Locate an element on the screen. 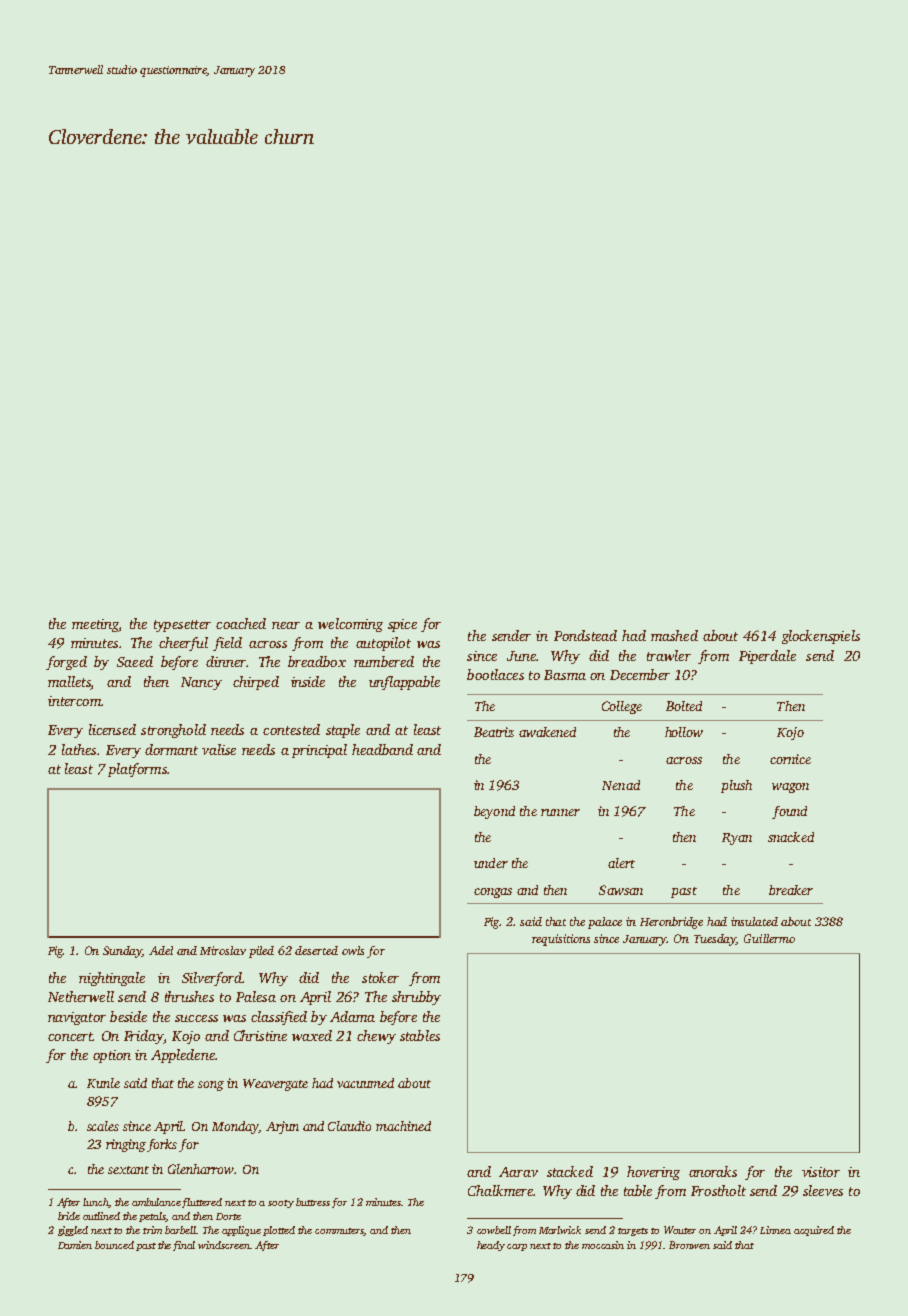 This screenshot has height=1316, width=908. Guillermo is located at coordinates (769, 938).
